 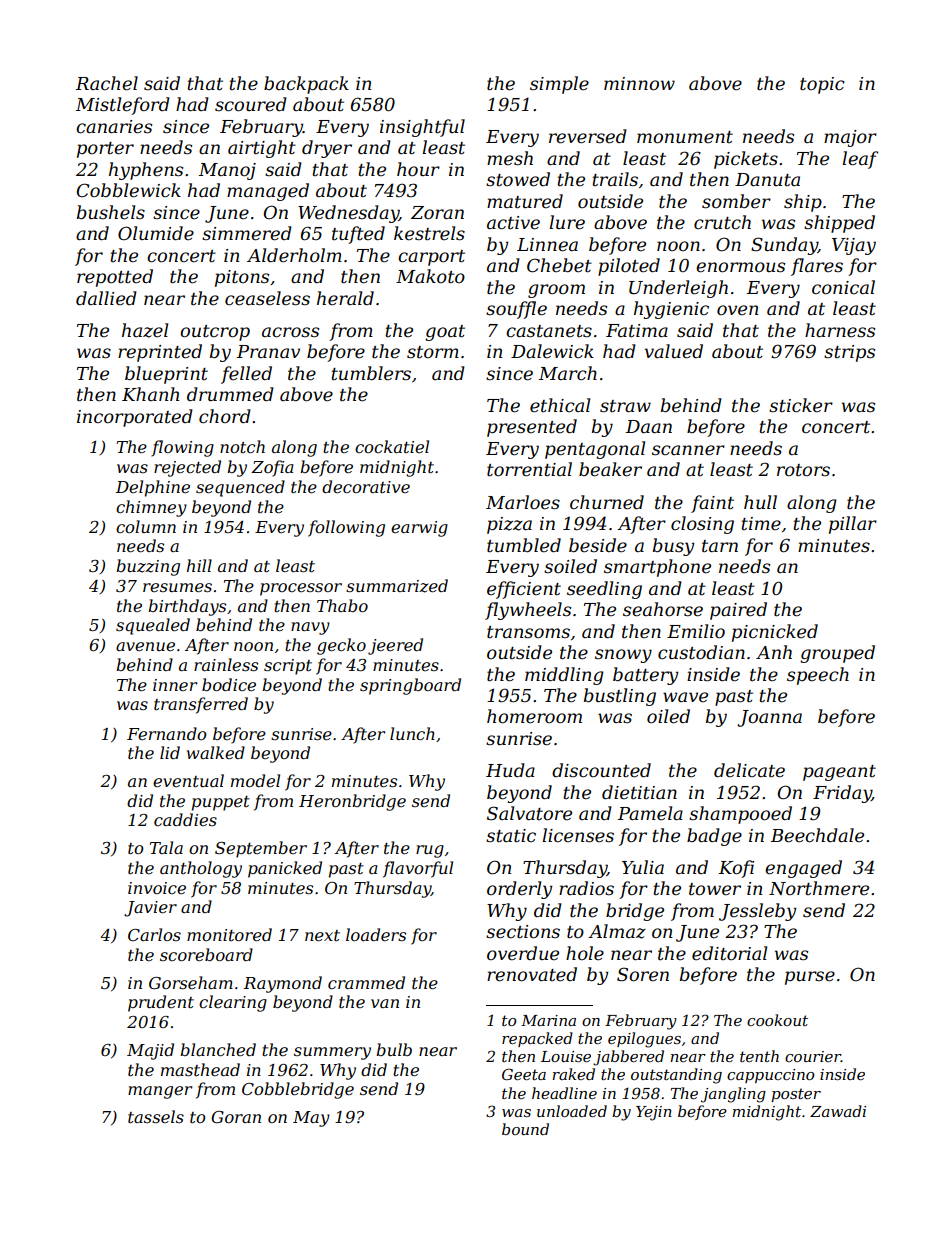 What do you see at coordinates (306, 85) in the screenshot?
I see `backpack` at bounding box center [306, 85].
